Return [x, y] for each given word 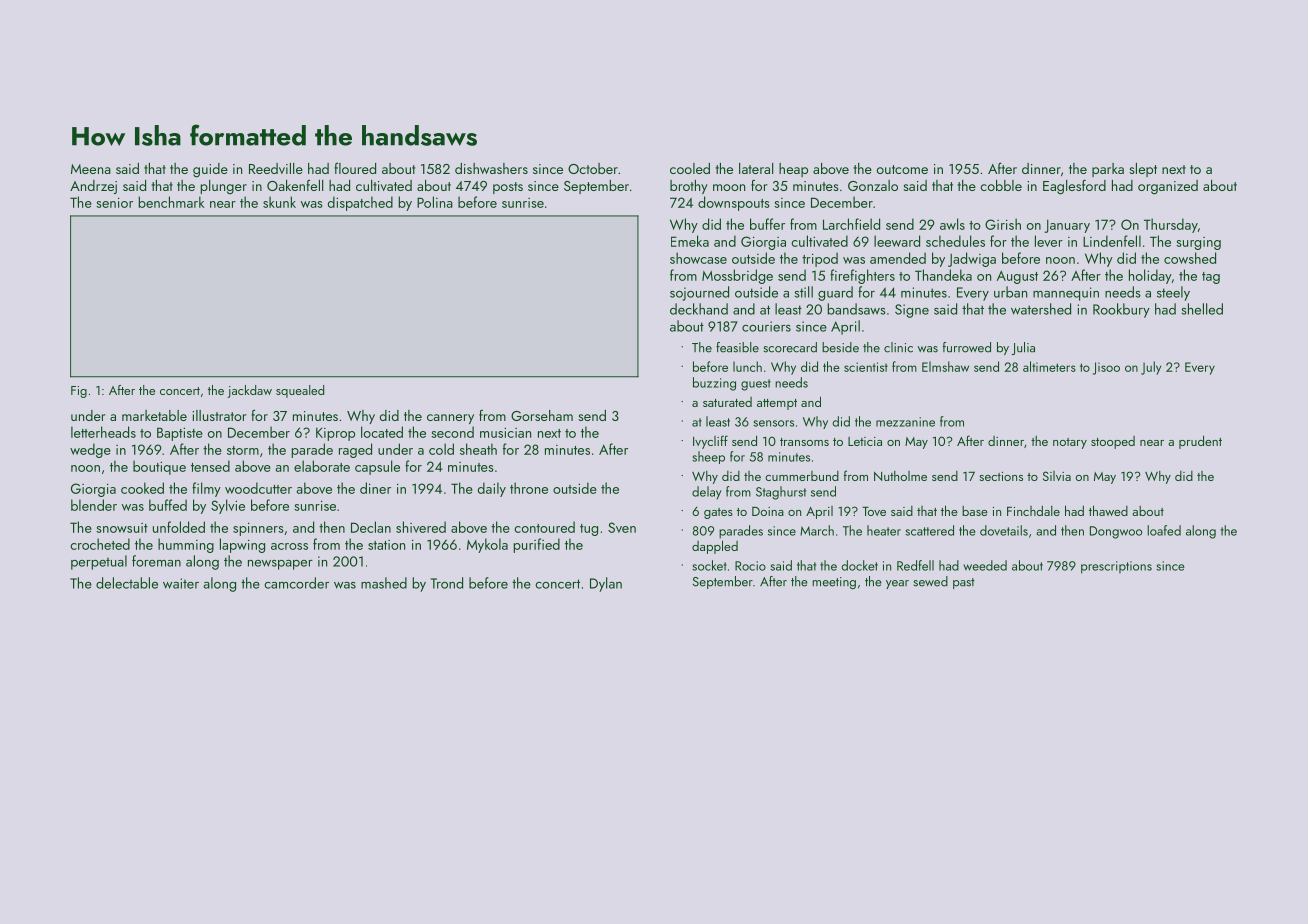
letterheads [103, 432]
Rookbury [1121, 310]
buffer [767, 224]
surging [1198, 243]
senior [114, 202]
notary [1070, 443]
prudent [1200, 442]
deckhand [699, 309]
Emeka [690, 241]
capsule [377, 467]
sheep [708, 457]
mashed [384, 583]
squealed [300, 391]
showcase [698, 258]
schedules [955, 241]
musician [505, 432]
